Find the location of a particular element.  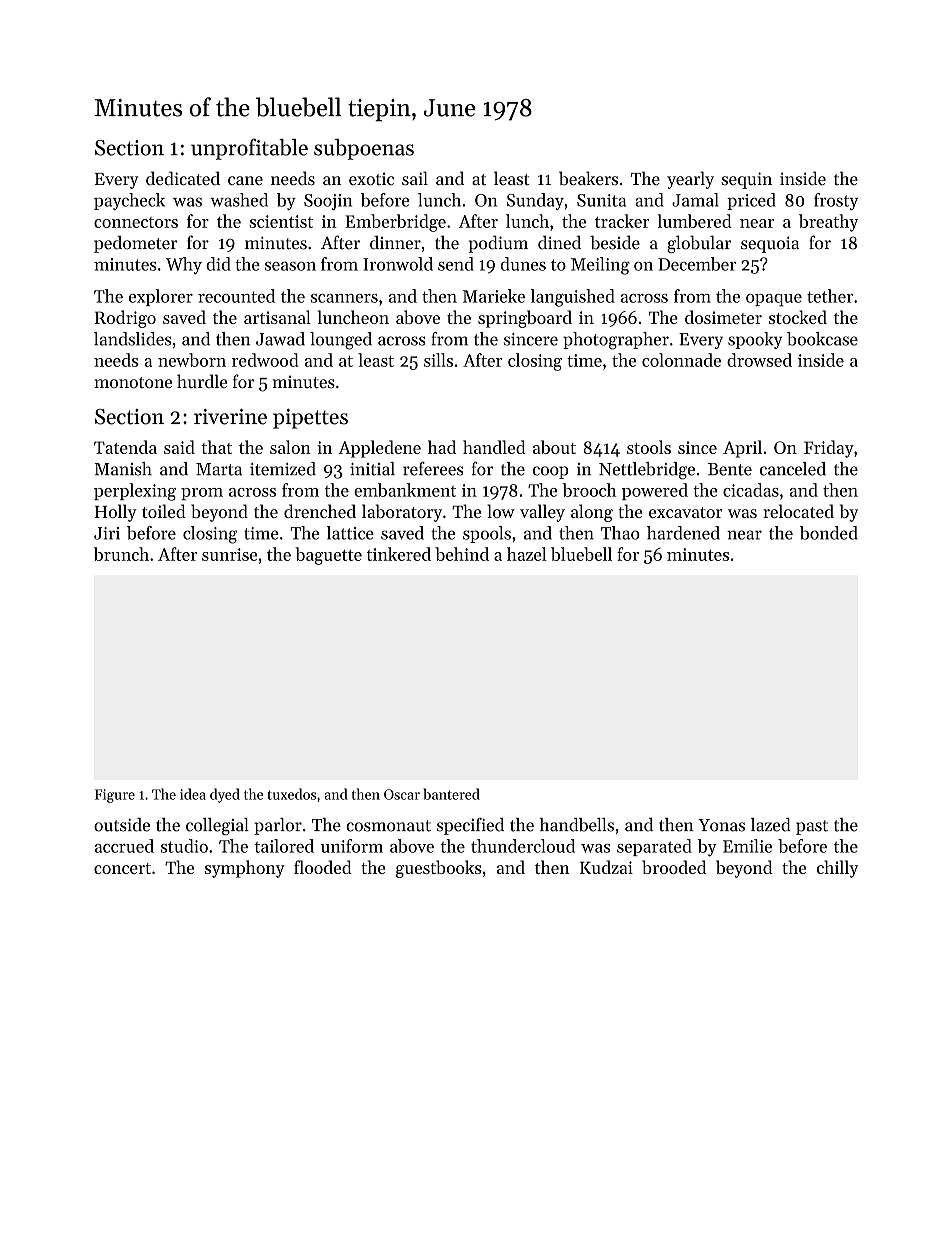

bantered is located at coordinates (451, 794).
